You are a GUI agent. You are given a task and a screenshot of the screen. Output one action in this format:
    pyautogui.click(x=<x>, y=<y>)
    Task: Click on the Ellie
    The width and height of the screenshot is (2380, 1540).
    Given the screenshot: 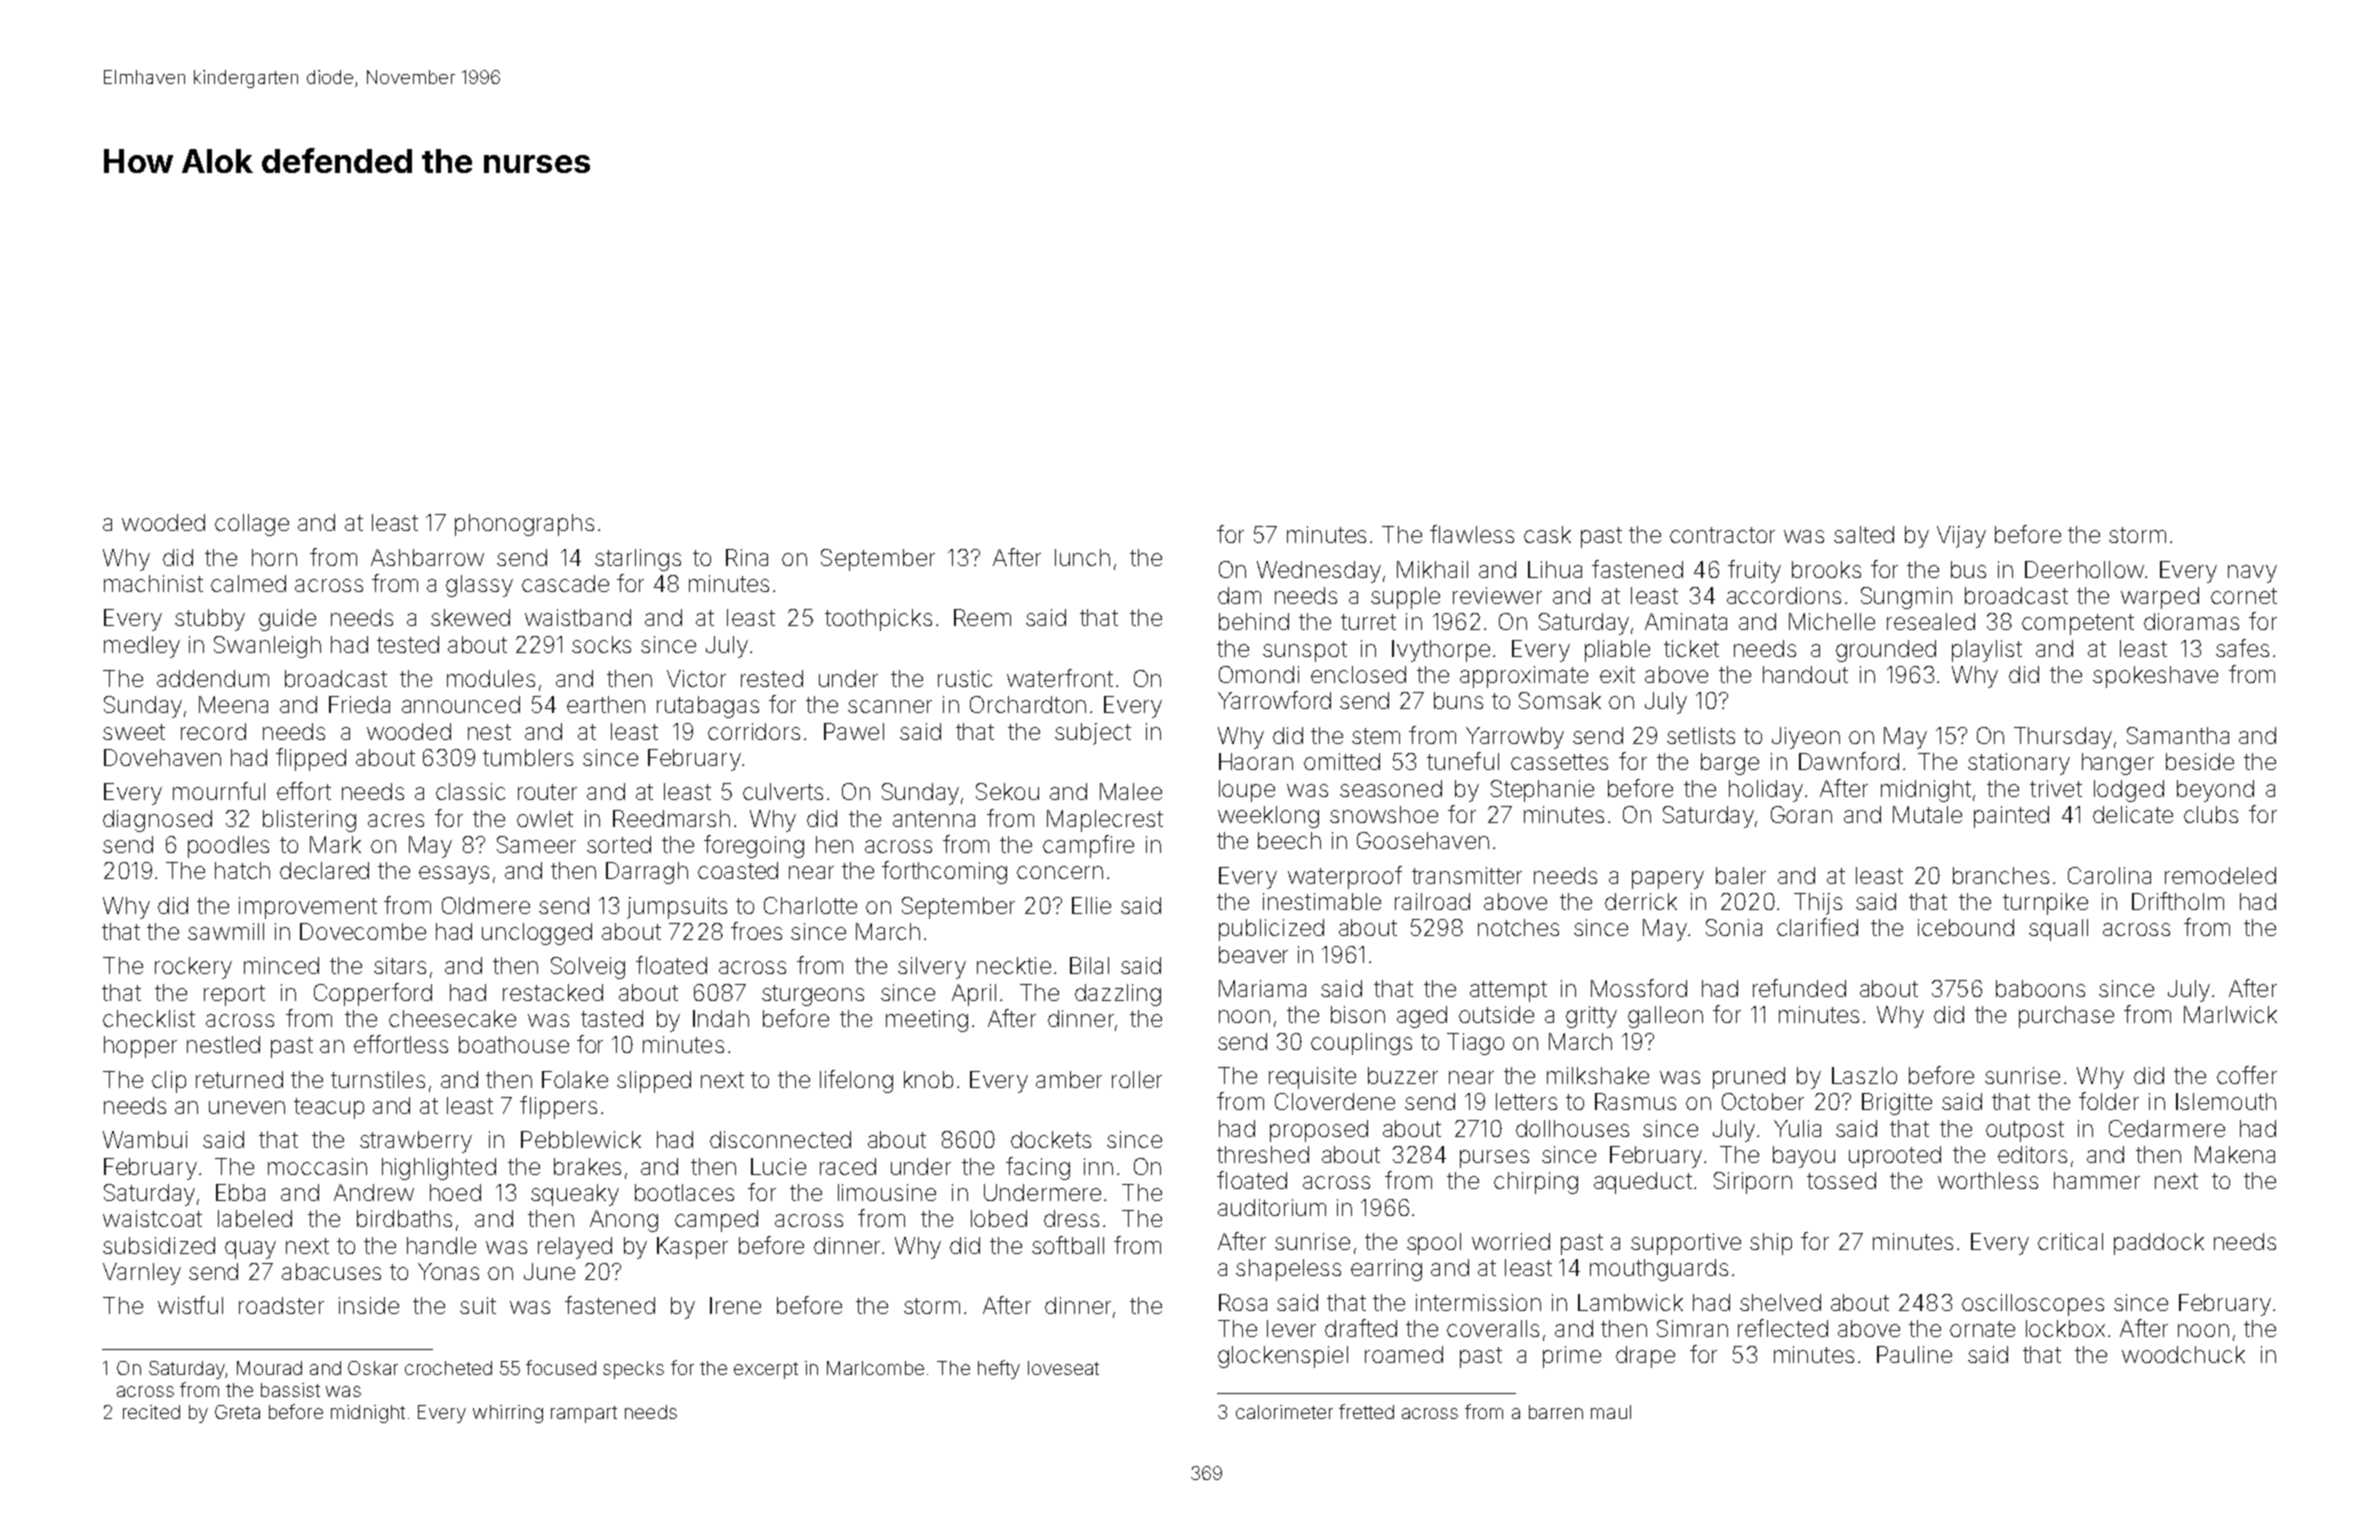 What is the action you would take?
    pyautogui.click(x=1091, y=905)
